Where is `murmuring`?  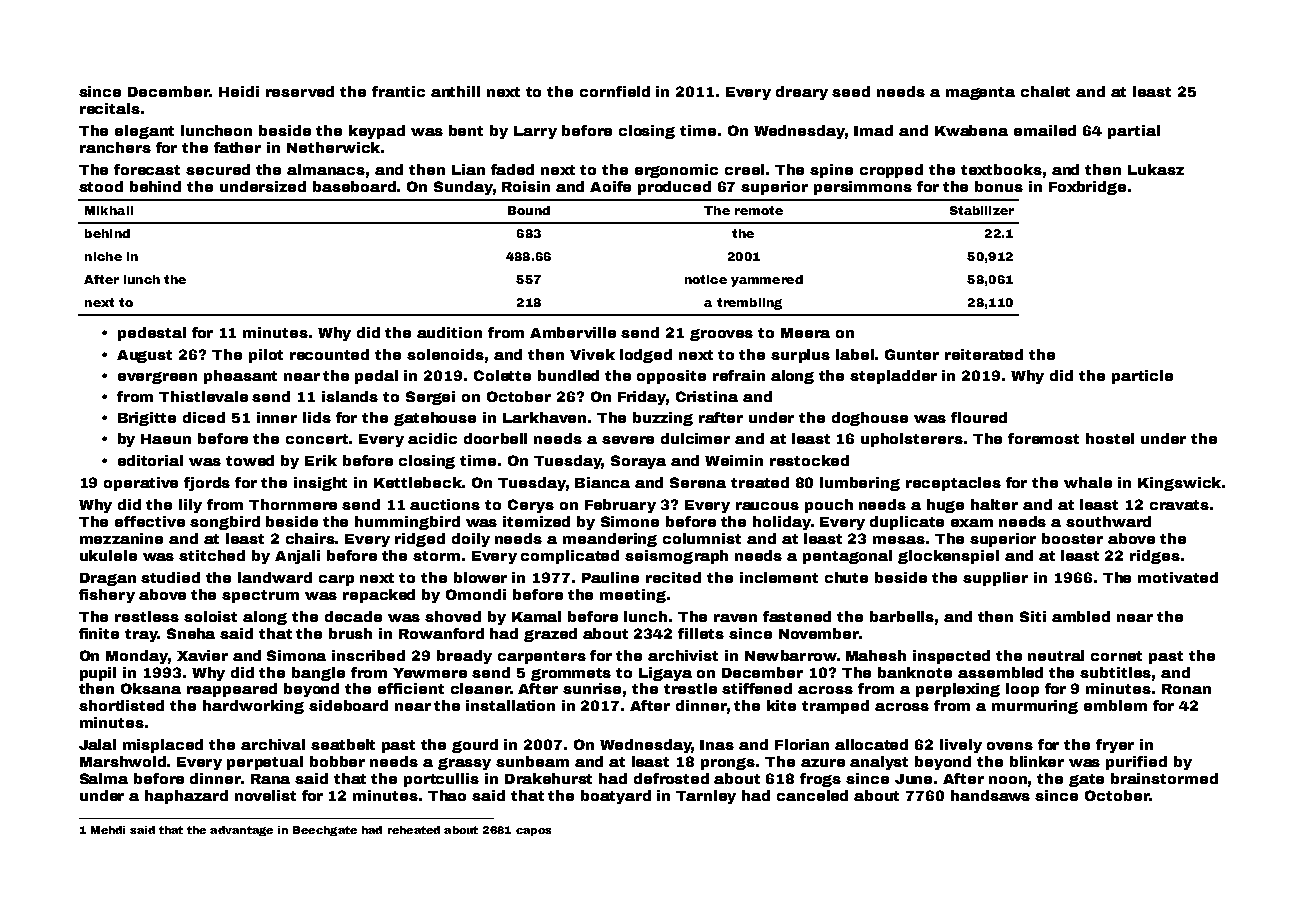 murmuring is located at coordinates (1035, 707).
